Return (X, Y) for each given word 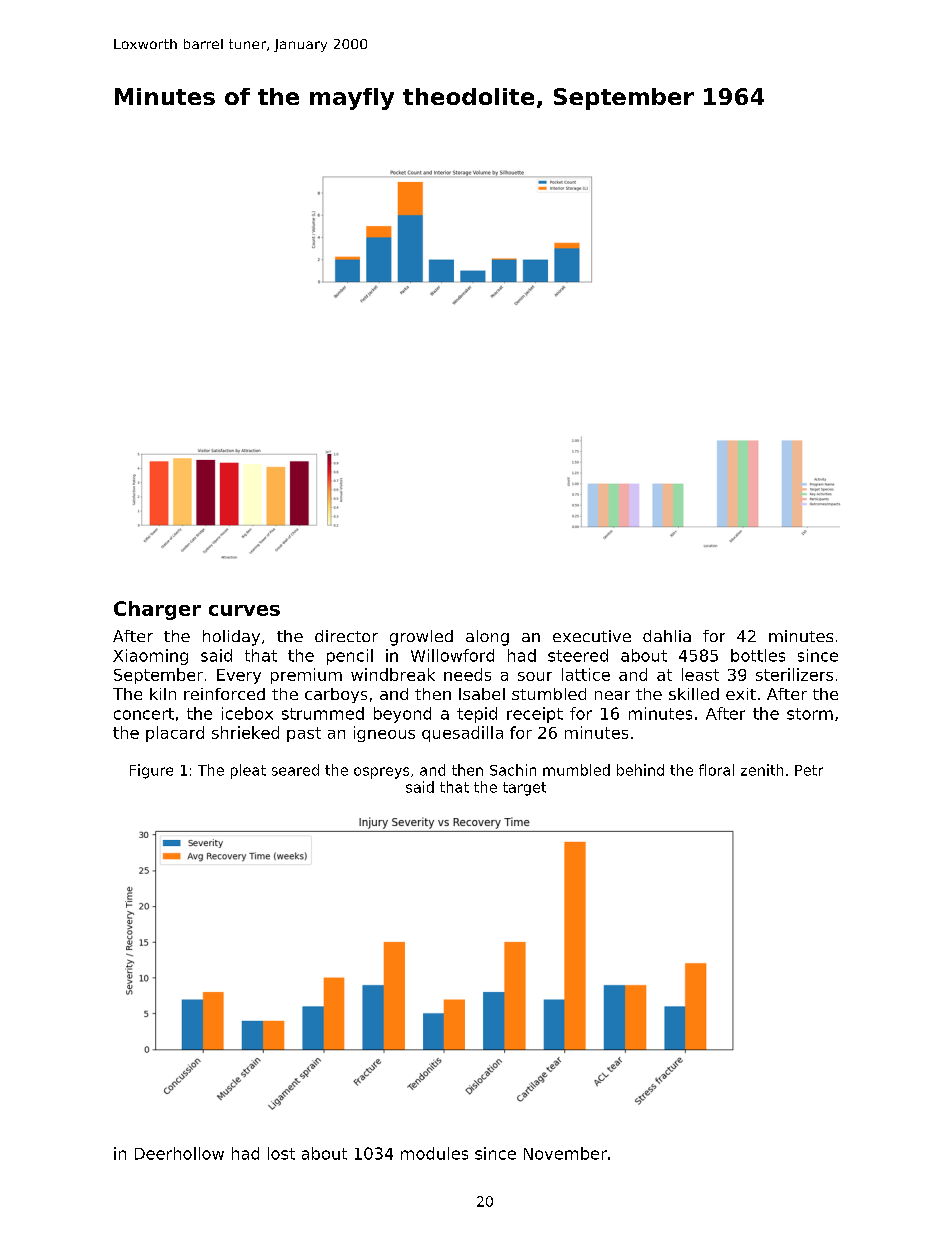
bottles (758, 655)
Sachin (513, 770)
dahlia (667, 636)
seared (295, 770)
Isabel (482, 694)
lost (281, 1153)
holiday (231, 638)
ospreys (381, 773)
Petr (809, 770)
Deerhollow (179, 1153)
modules (434, 1153)
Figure (151, 771)
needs (467, 674)
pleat (248, 771)
